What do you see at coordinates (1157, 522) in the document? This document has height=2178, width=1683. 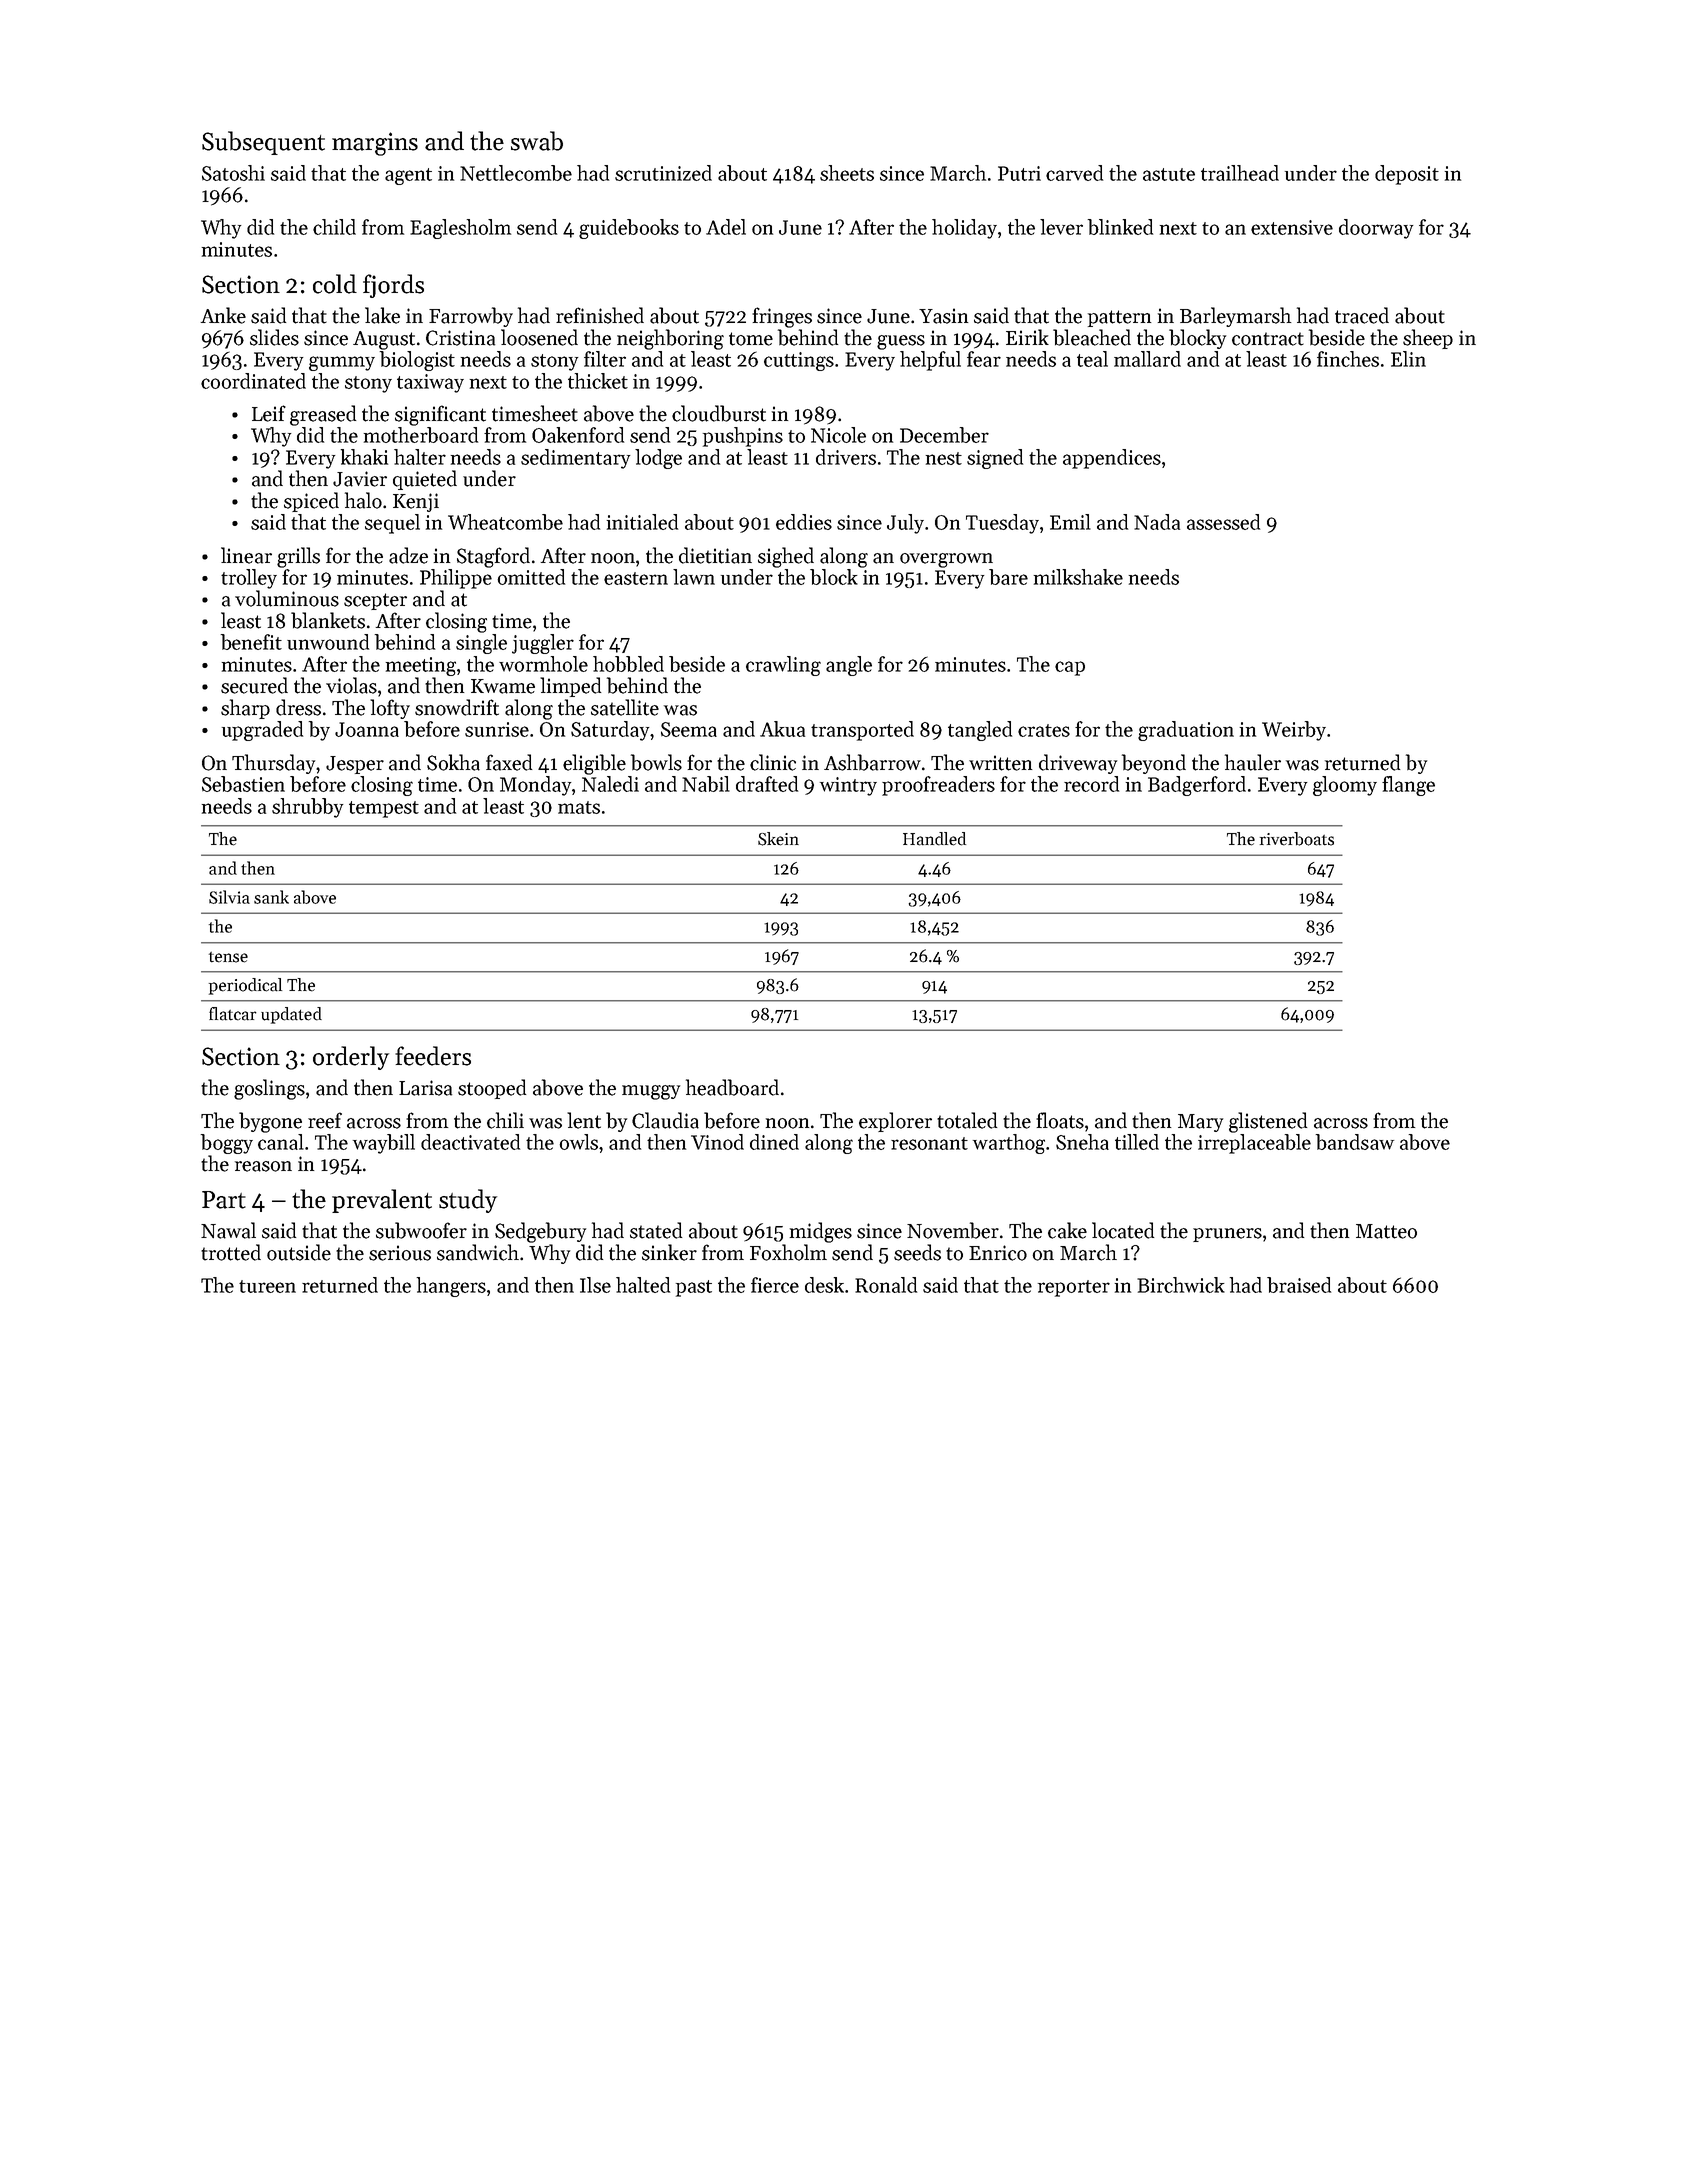 I see `Nada` at bounding box center [1157, 522].
